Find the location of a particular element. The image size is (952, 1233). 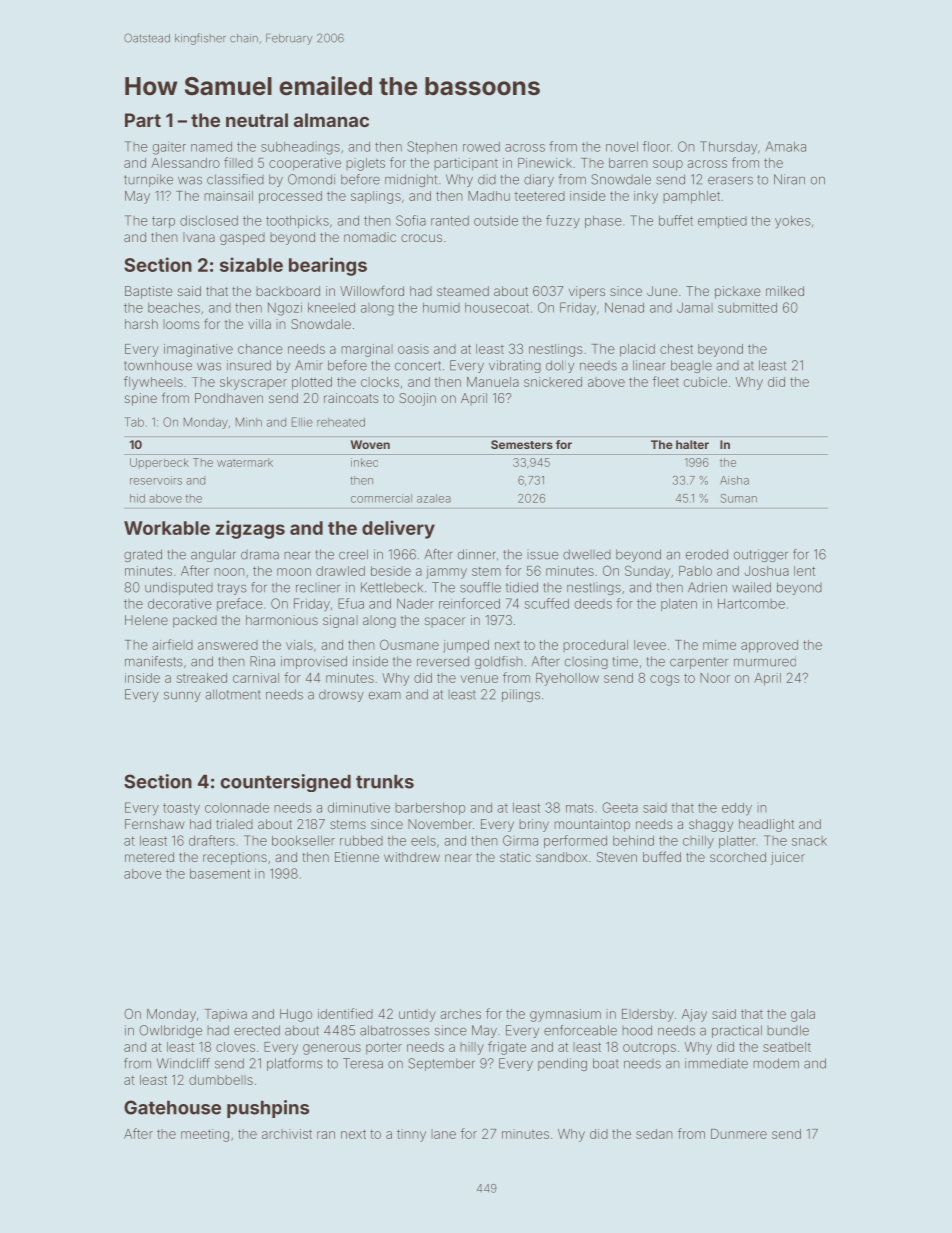

Stephen is located at coordinates (432, 147).
